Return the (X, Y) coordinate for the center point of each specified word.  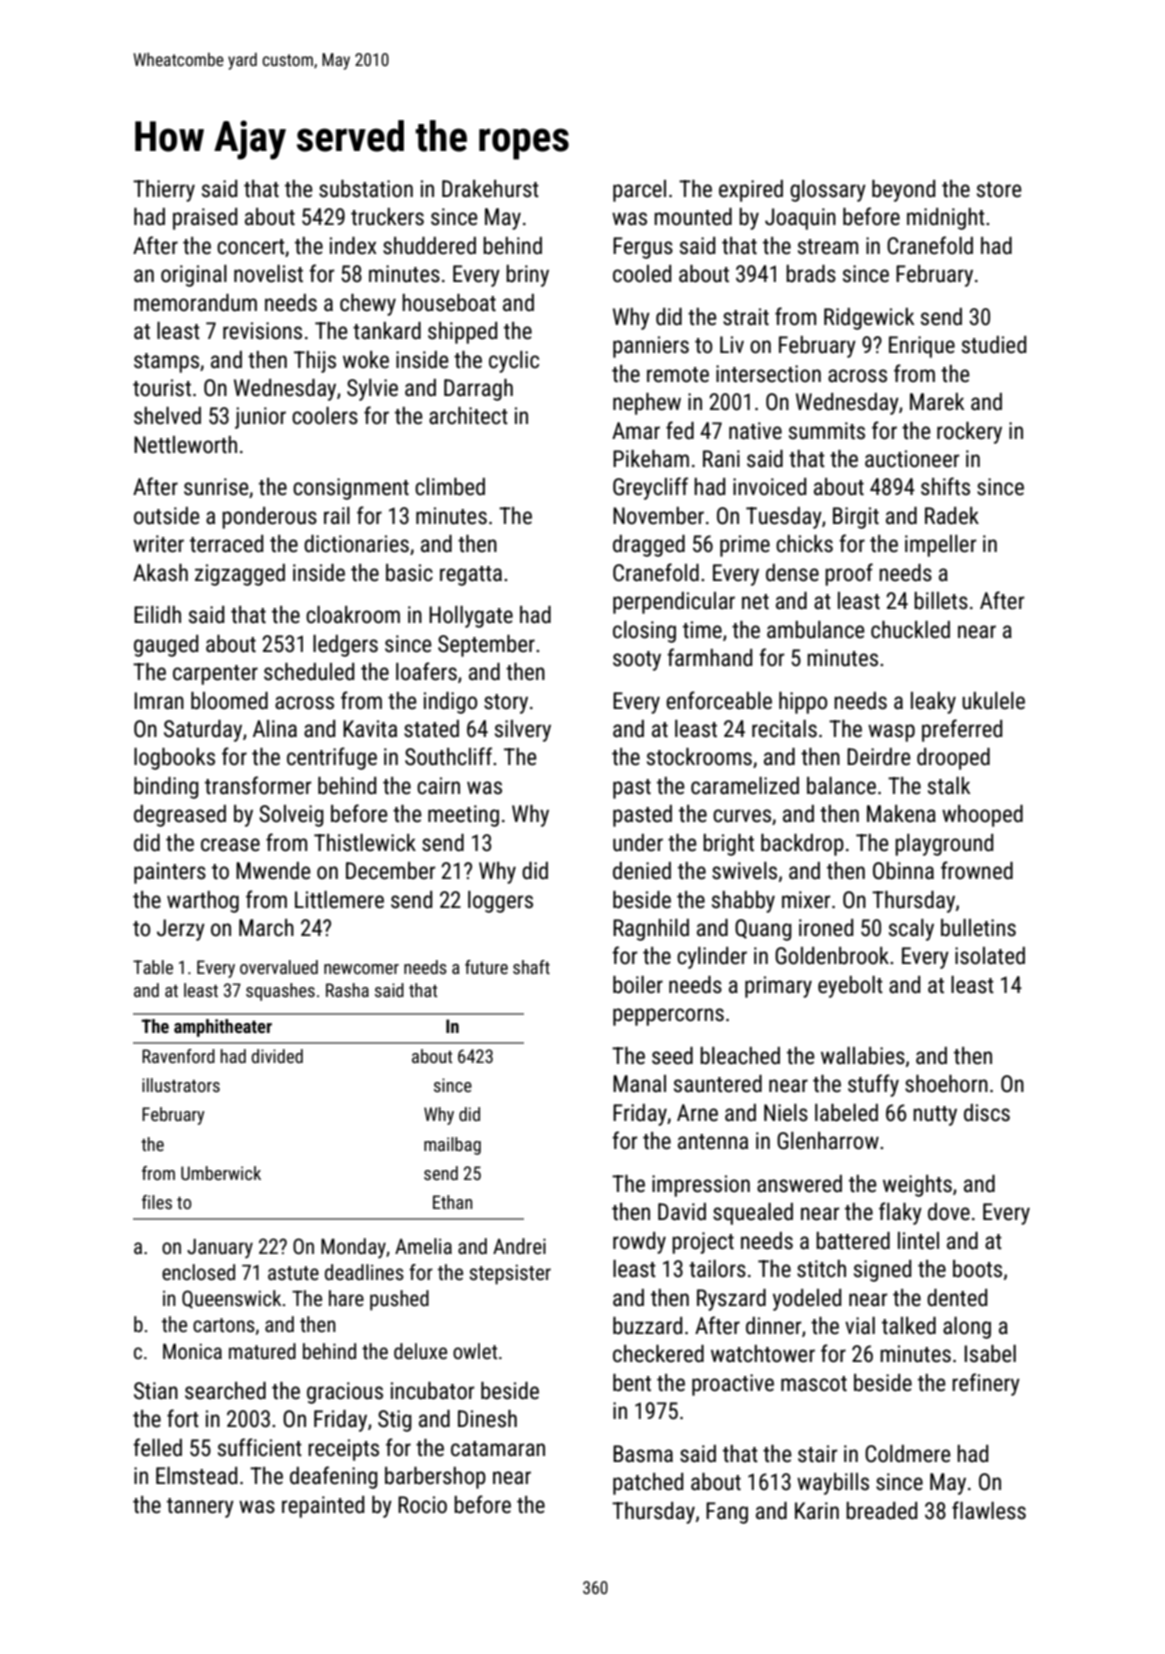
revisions (262, 331)
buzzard (647, 1326)
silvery (523, 731)
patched (648, 1484)
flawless (989, 1510)
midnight (946, 219)
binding (166, 788)
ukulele (993, 701)
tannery (200, 1508)
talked (909, 1326)
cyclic (514, 362)
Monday (353, 1248)
